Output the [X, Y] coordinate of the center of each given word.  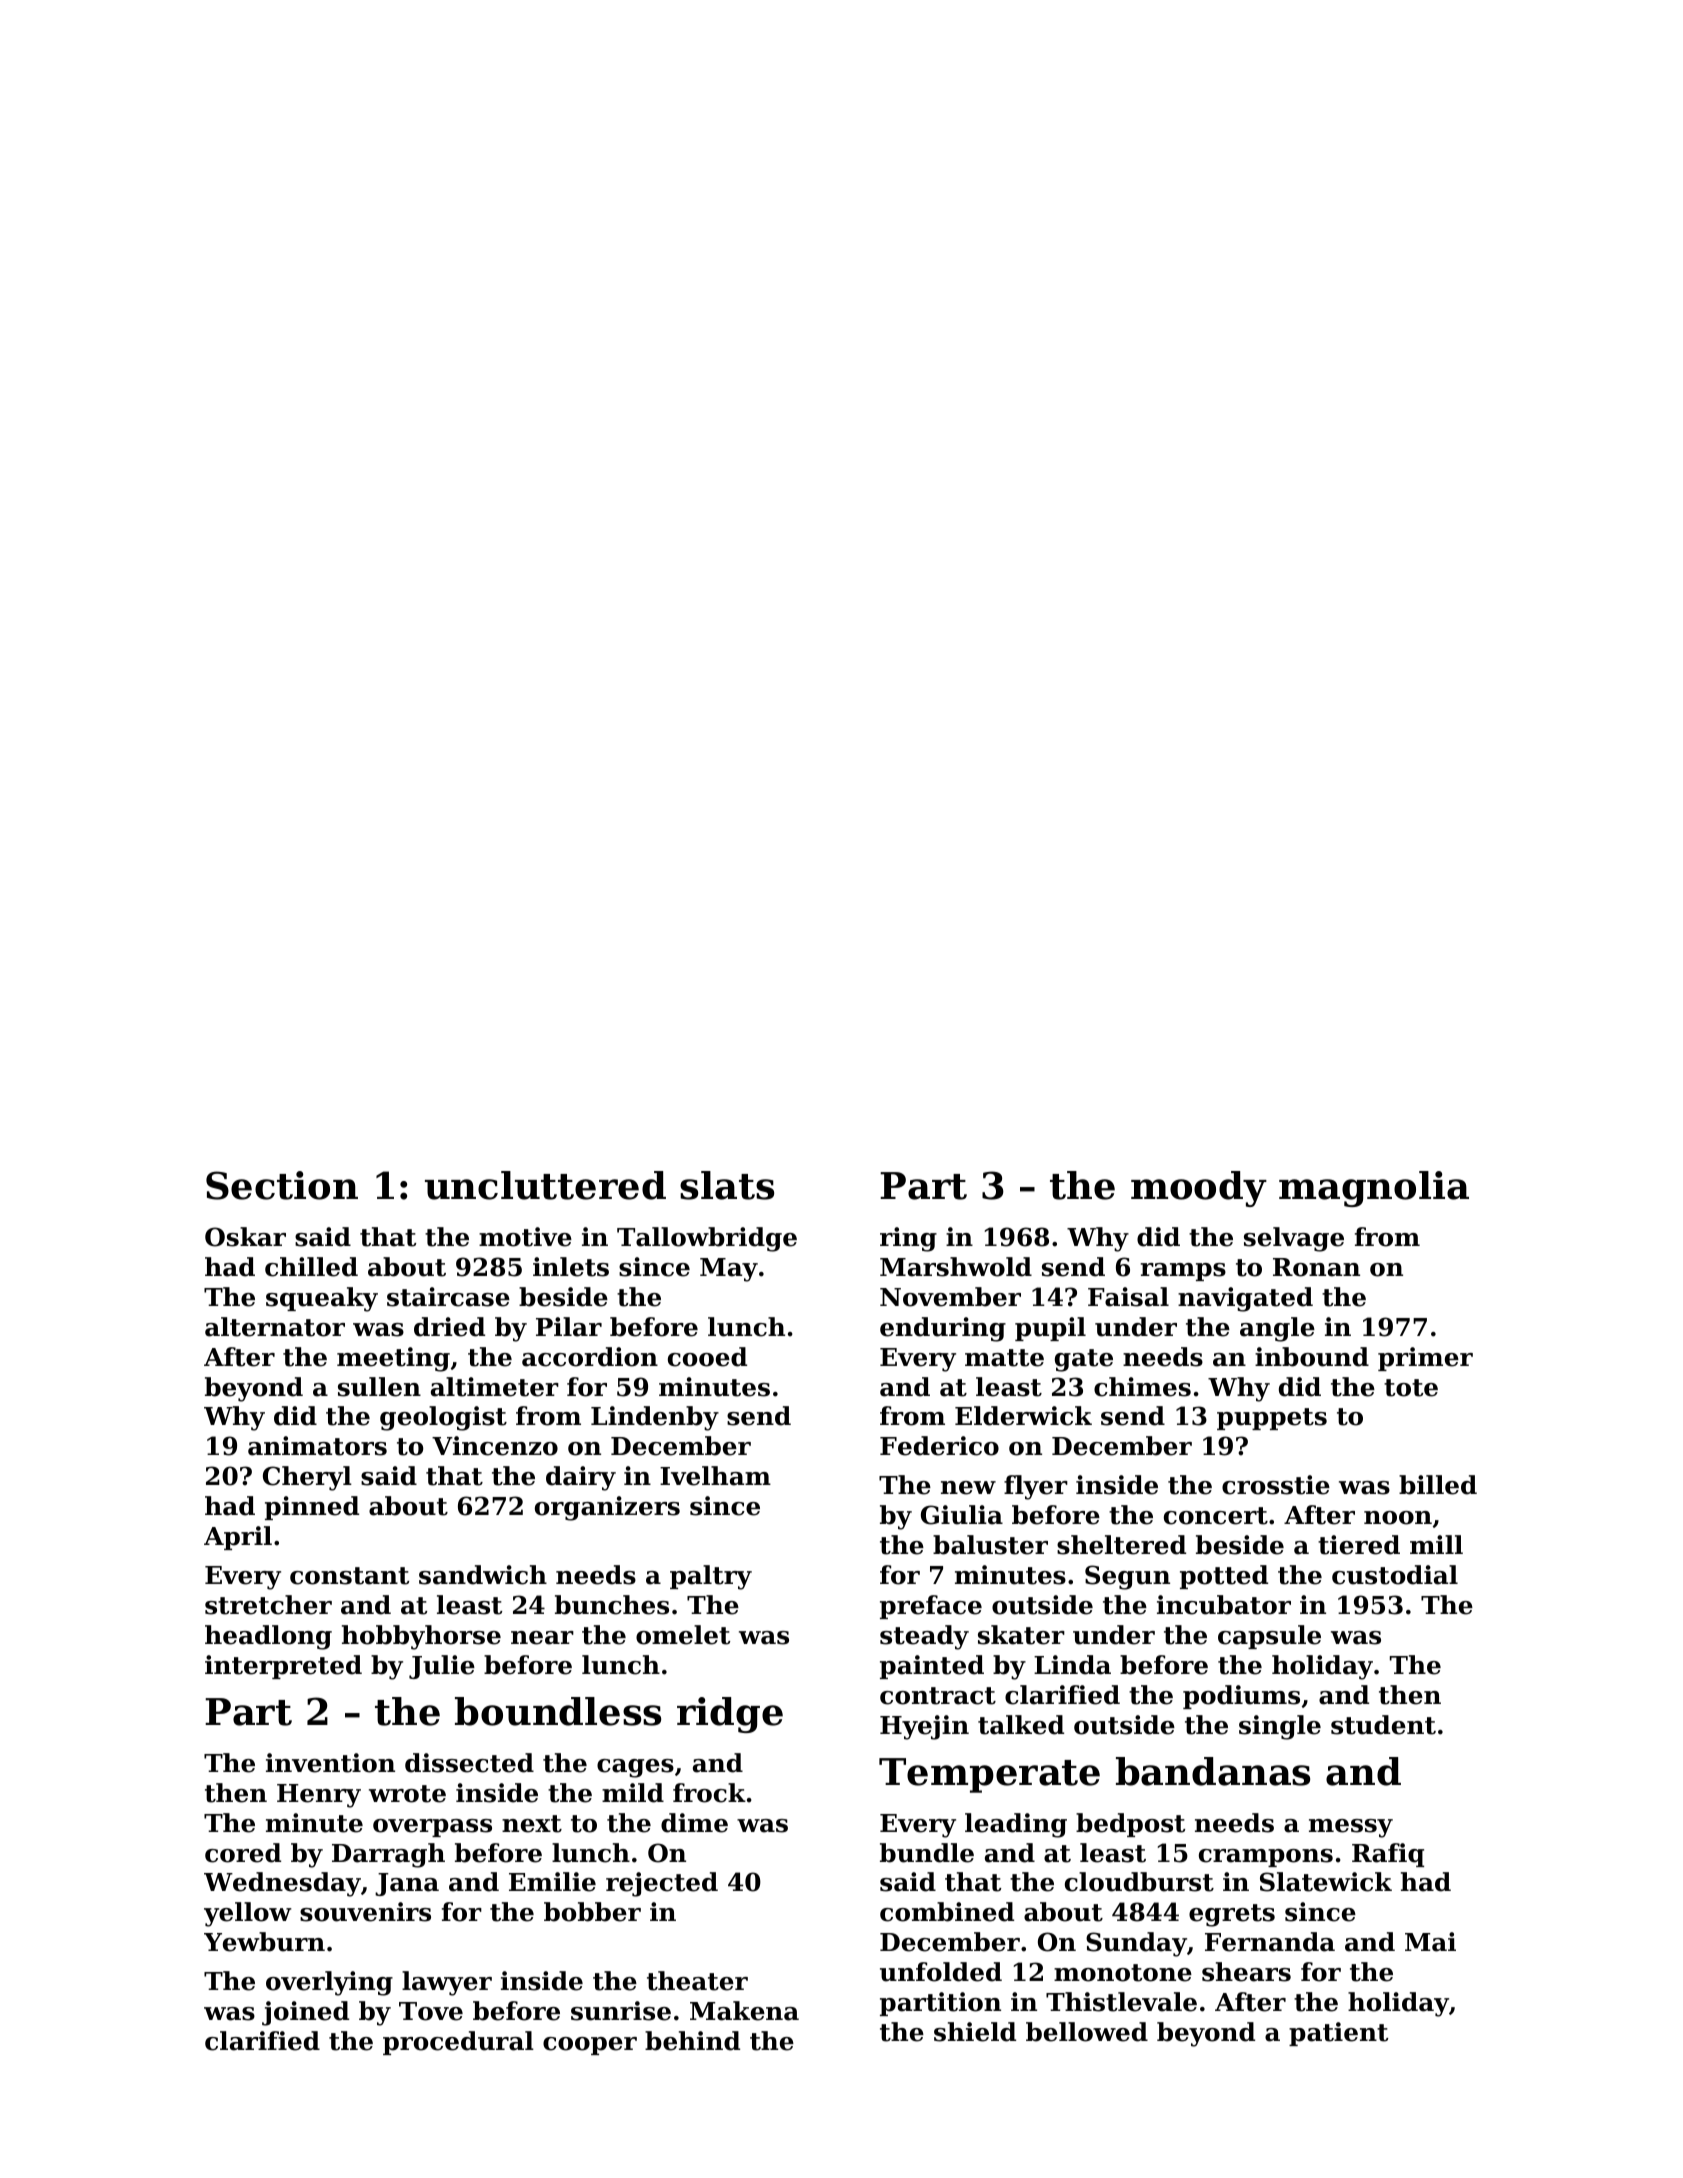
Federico [939, 1446]
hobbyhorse [421, 1637]
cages [635, 1768]
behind [692, 2041]
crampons [1266, 1858]
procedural [458, 2043]
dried [449, 1327]
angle [1277, 1329]
